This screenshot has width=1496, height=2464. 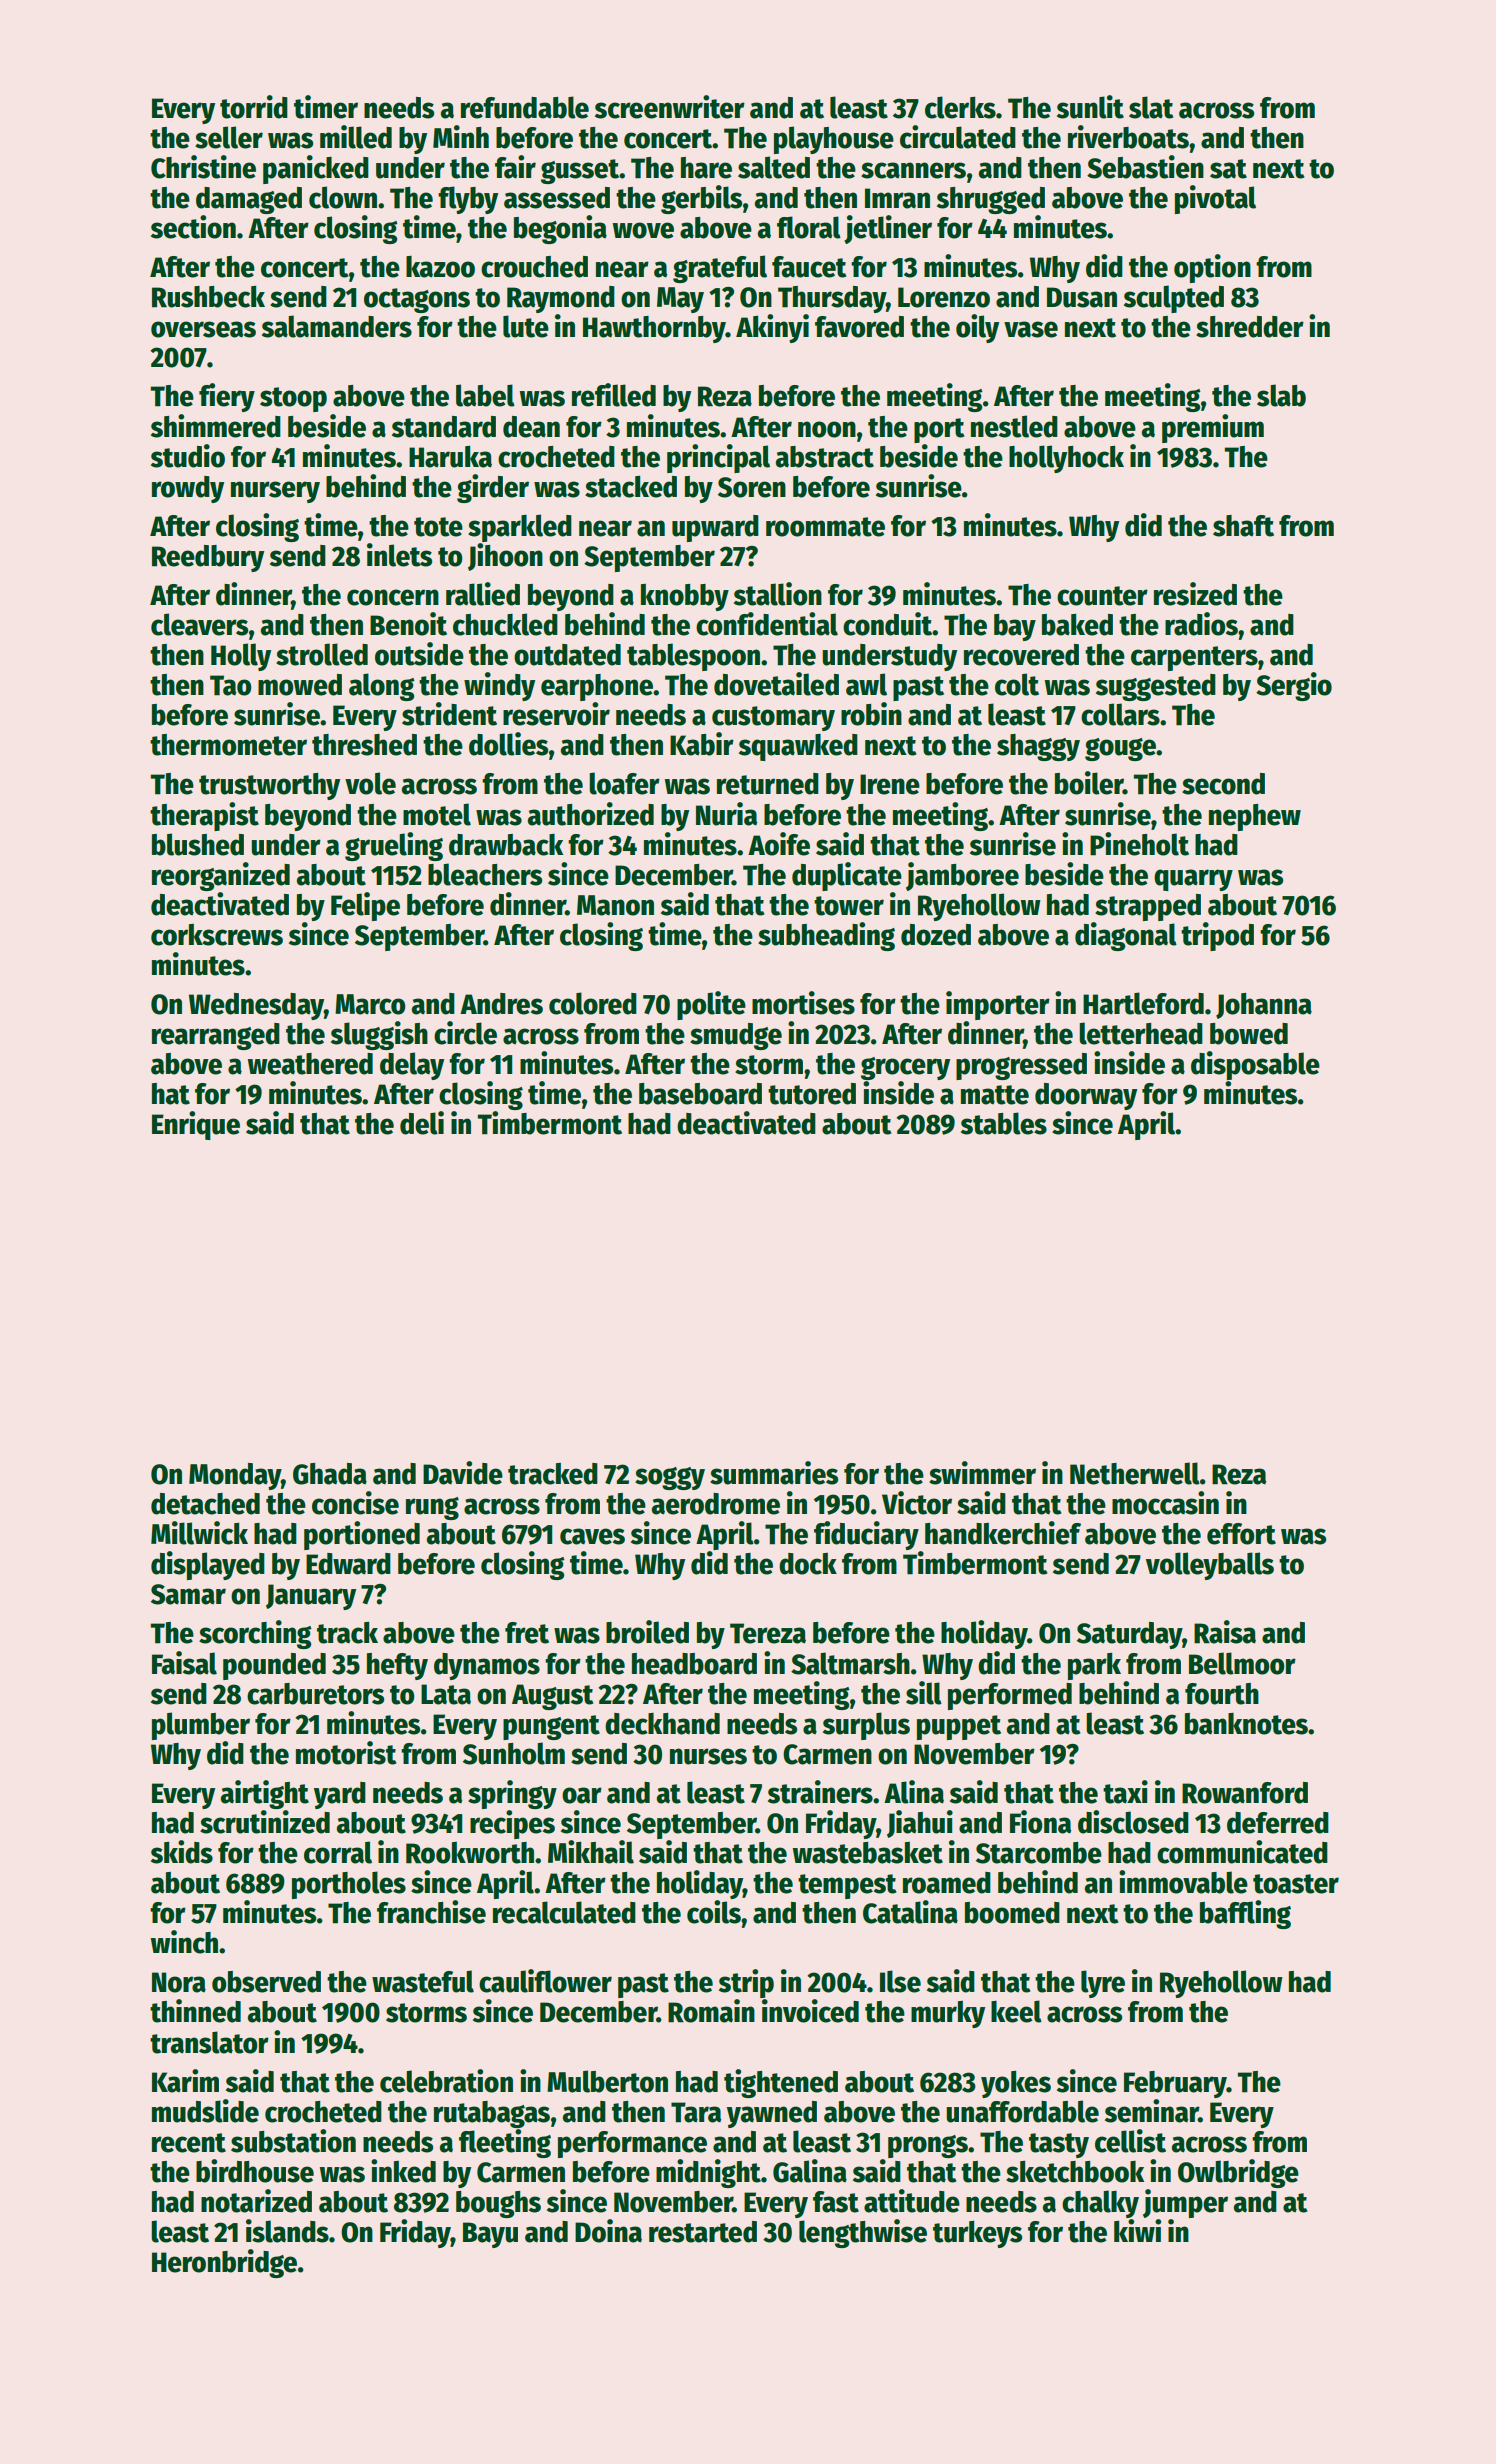 What do you see at coordinates (670, 107) in the screenshot?
I see `screenwriter` at bounding box center [670, 107].
